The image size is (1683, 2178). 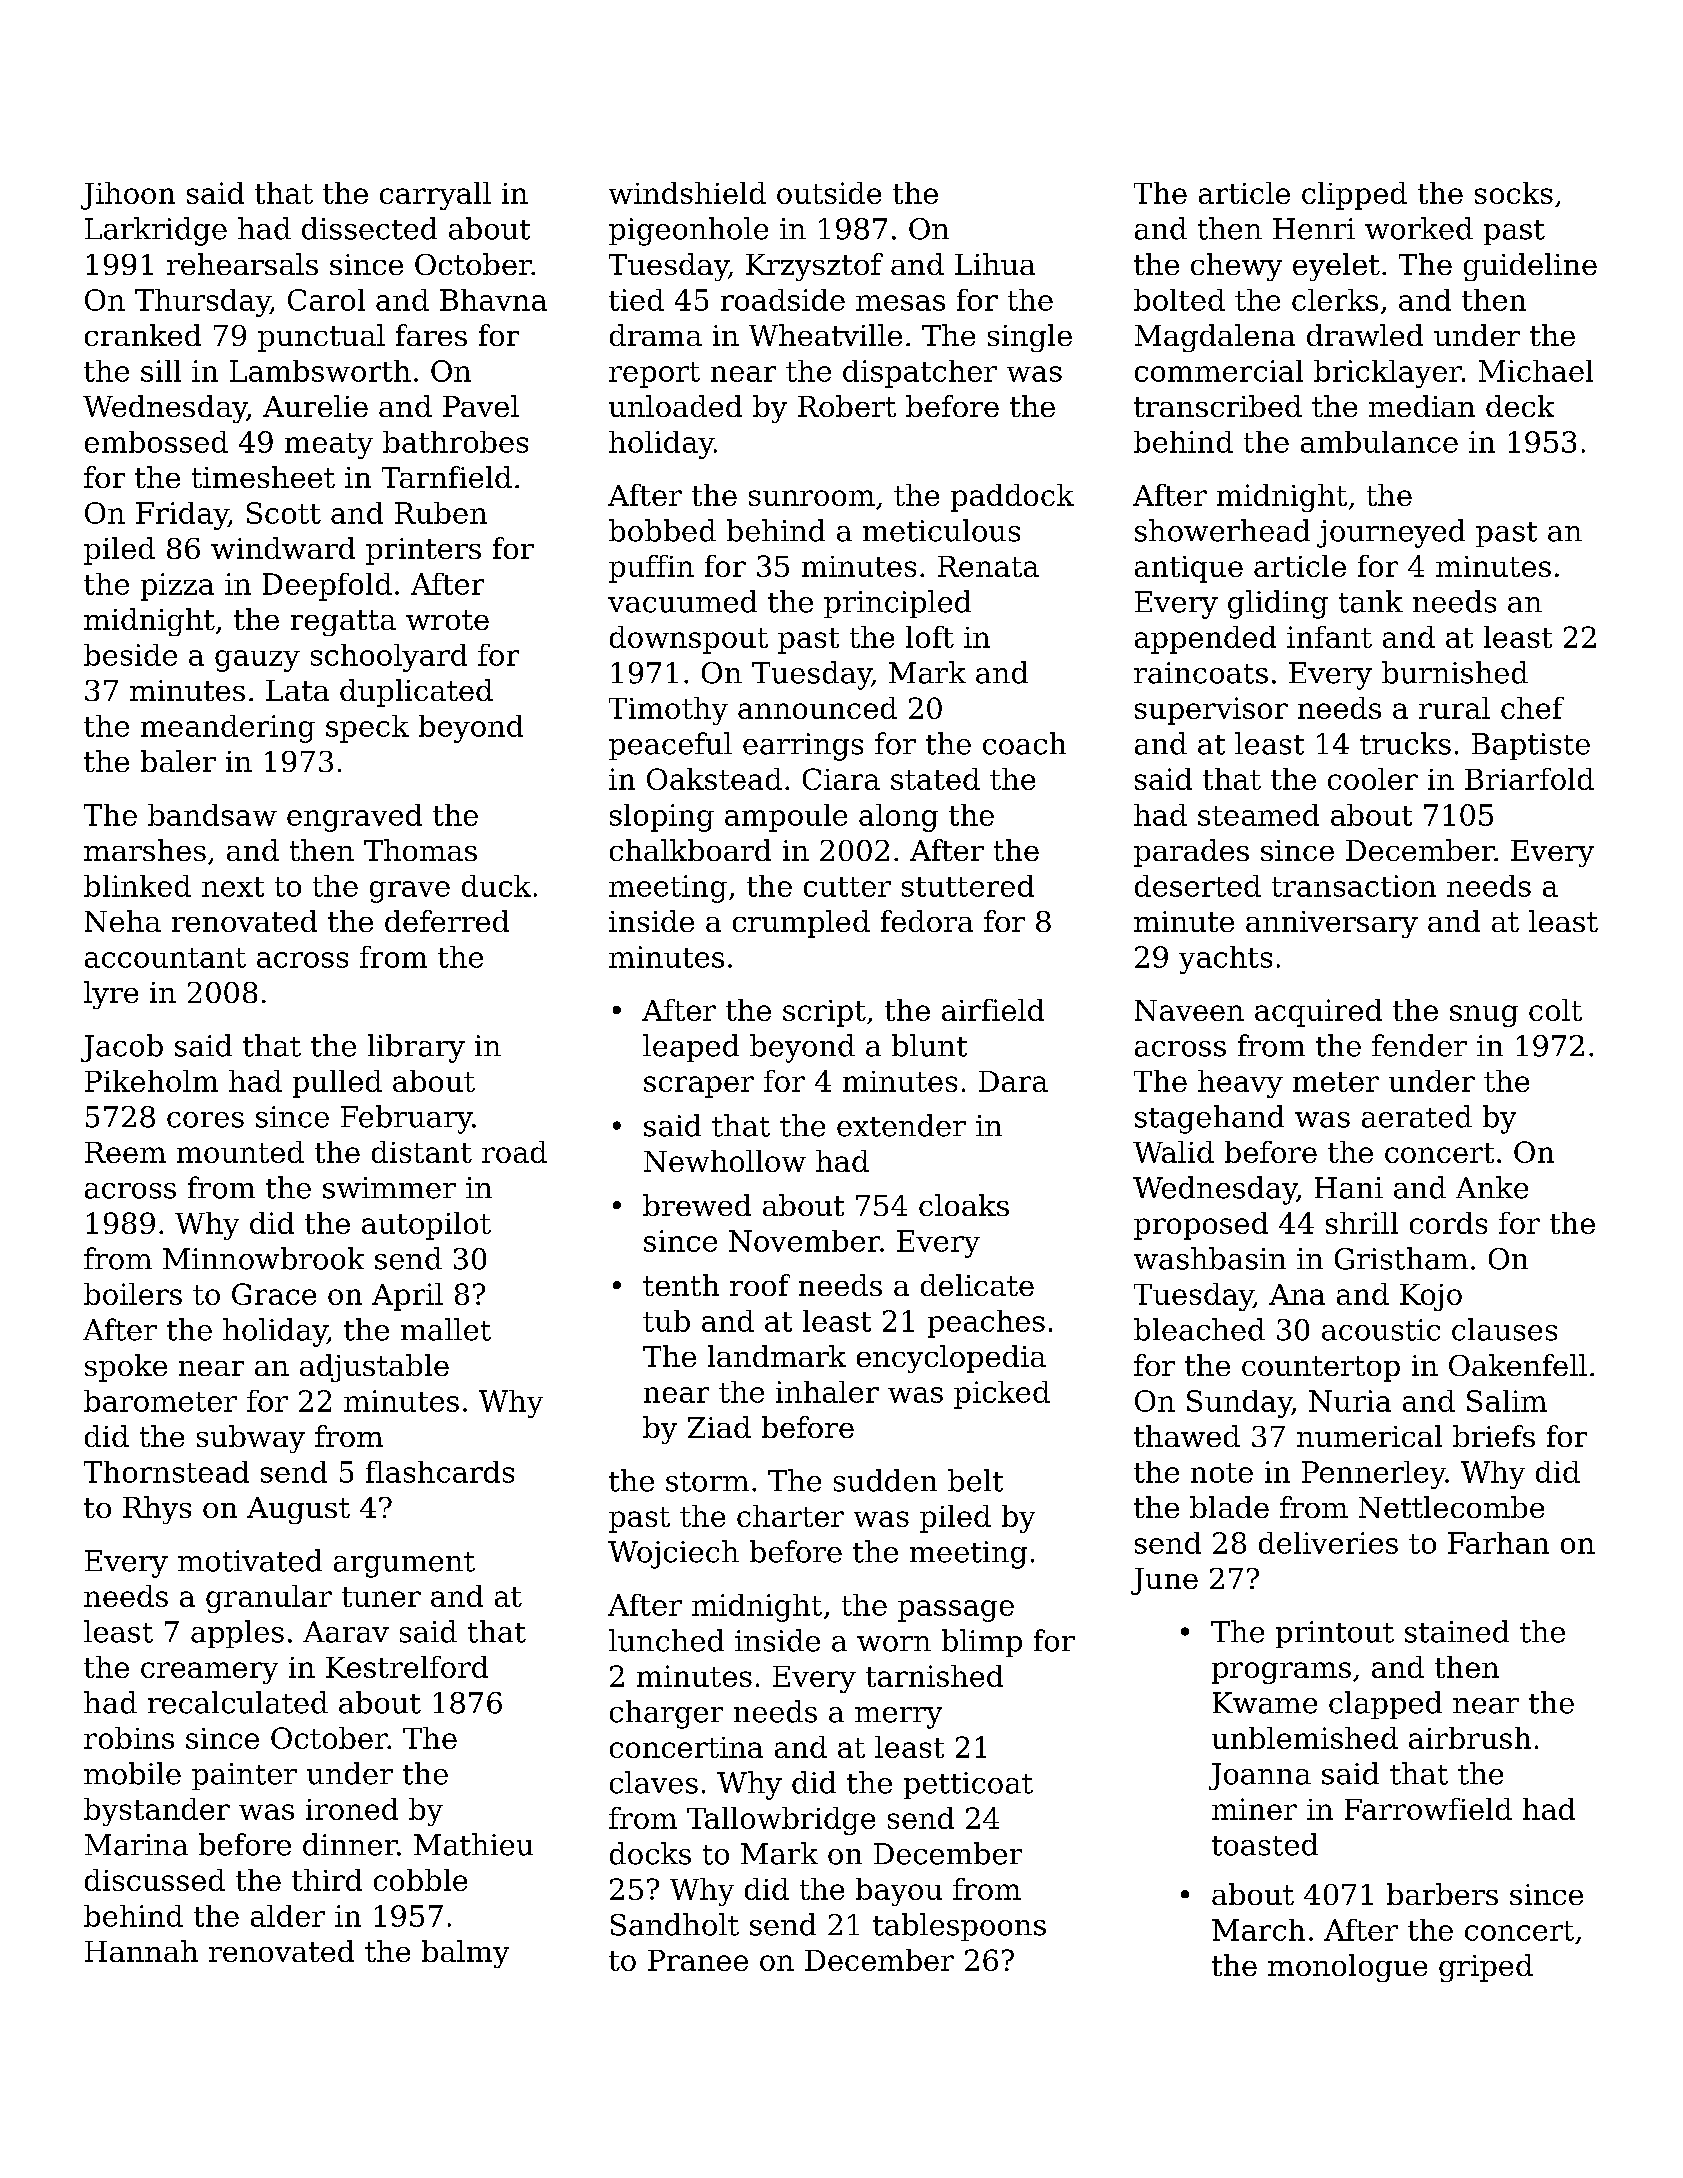 I want to click on spoke, so click(x=126, y=1368).
